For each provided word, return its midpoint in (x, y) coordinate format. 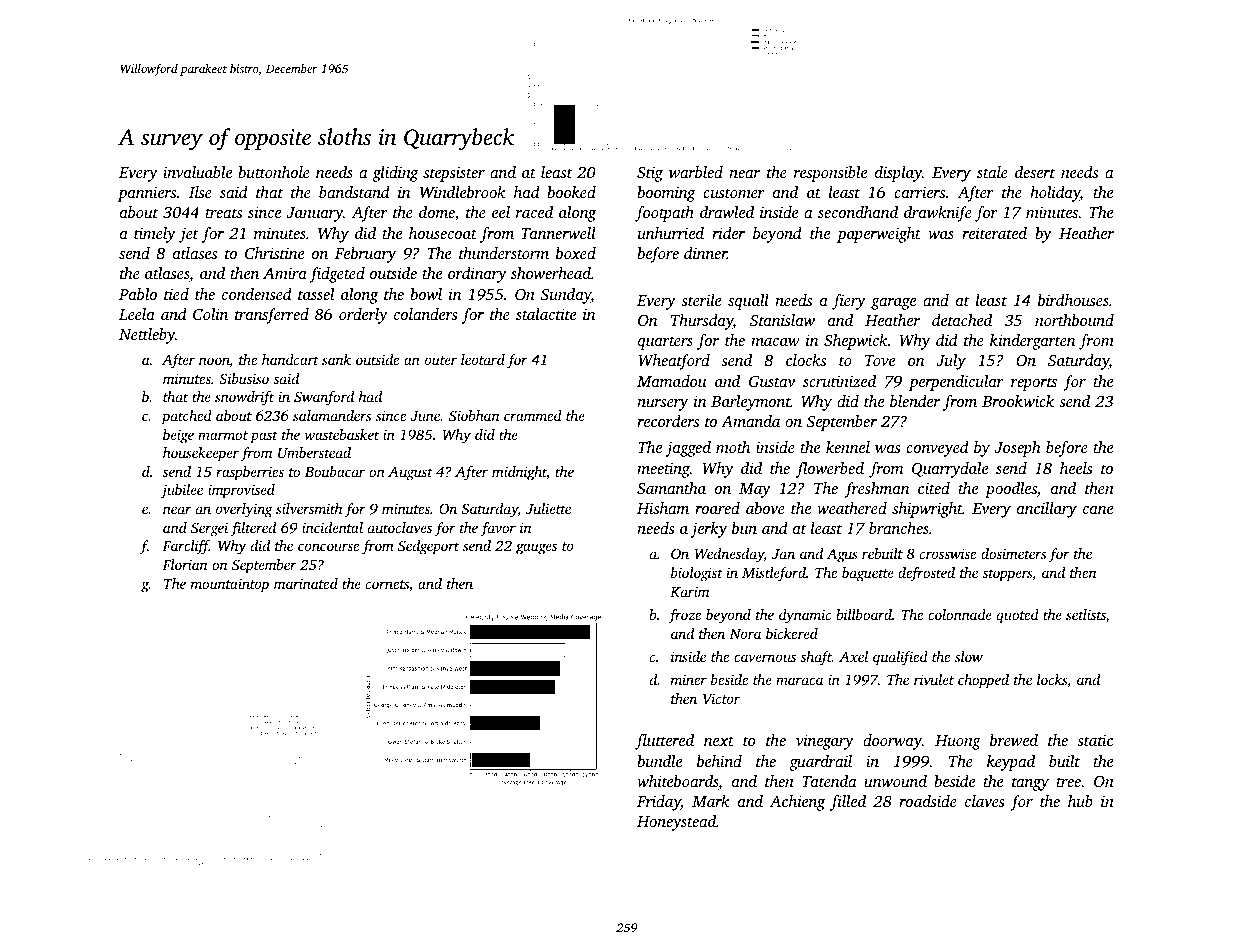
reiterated (994, 233)
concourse (328, 547)
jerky (709, 530)
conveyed (937, 449)
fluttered (664, 742)
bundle (659, 761)
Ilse (200, 192)
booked (571, 192)
